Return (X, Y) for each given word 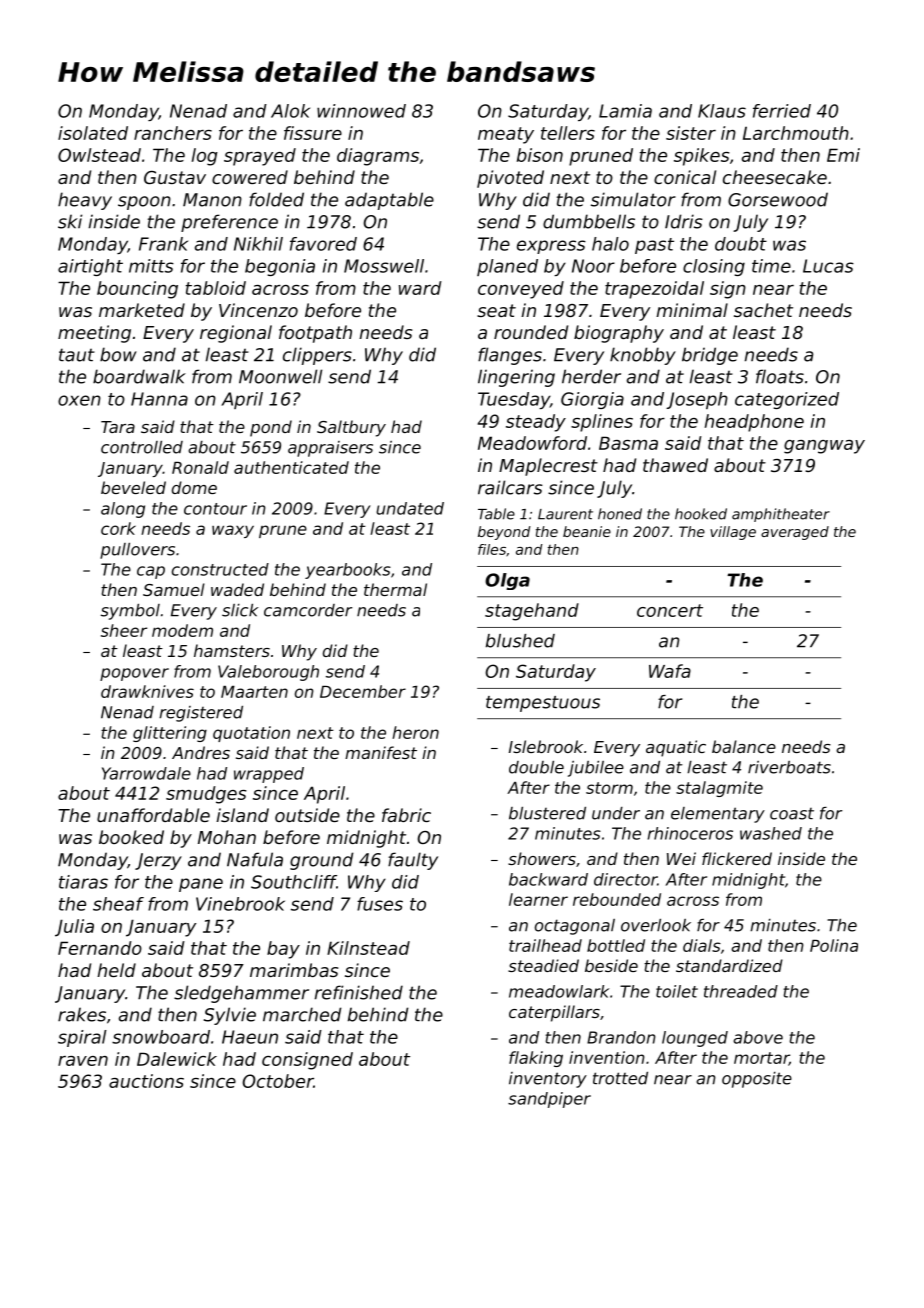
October (277, 1081)
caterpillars (554, 1013)
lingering (516, 378)
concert (670, 610)
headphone (754, 423)
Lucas (828, 266)
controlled (142, 447)
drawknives (147, 691)
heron (415, 732)
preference (229, 223)
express (551, 247)
